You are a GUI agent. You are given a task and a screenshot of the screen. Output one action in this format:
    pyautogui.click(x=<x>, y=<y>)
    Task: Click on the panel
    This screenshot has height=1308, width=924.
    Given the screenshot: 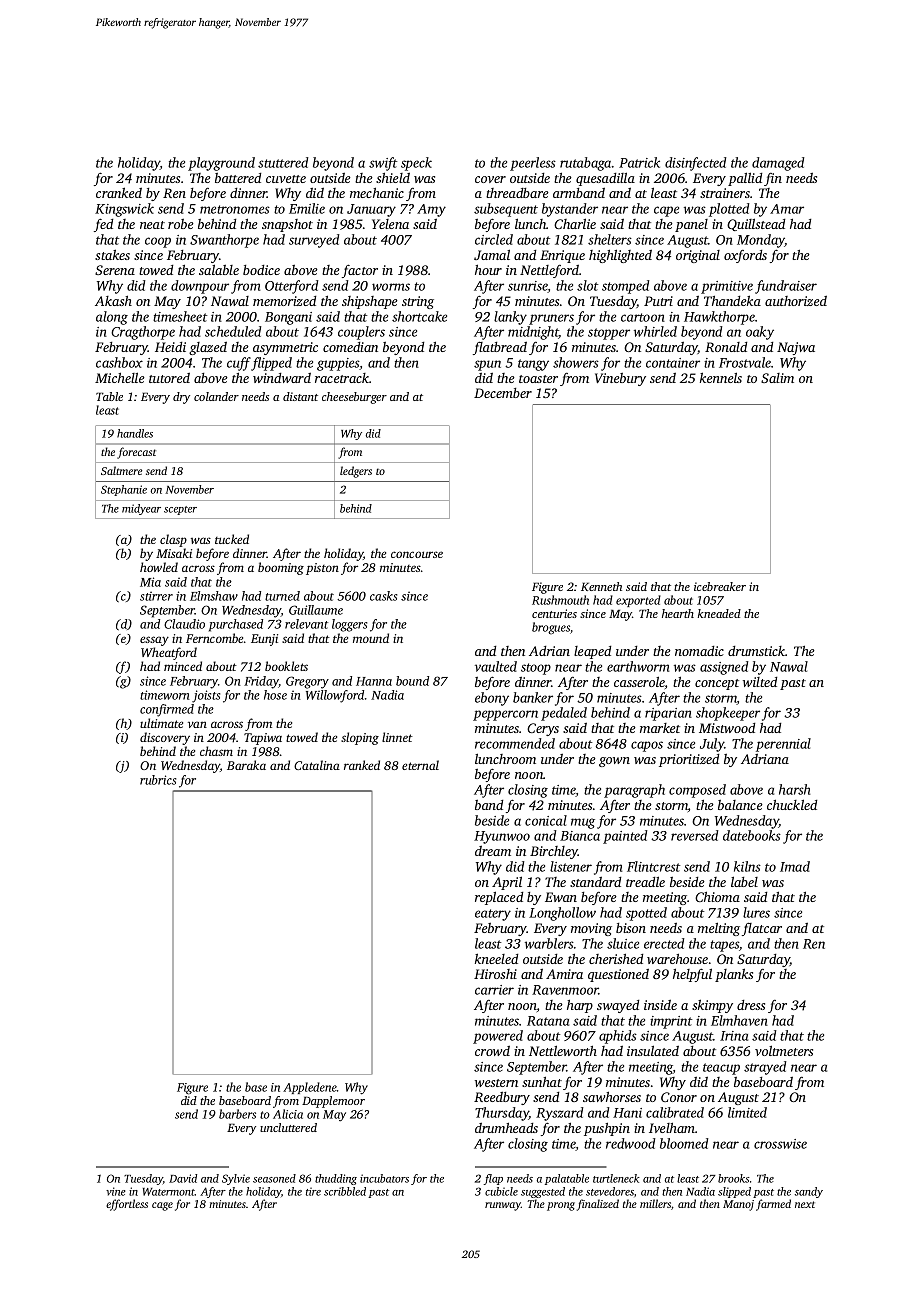 What is the action you would take?
    pyautogui.click(x=691, y=225)
